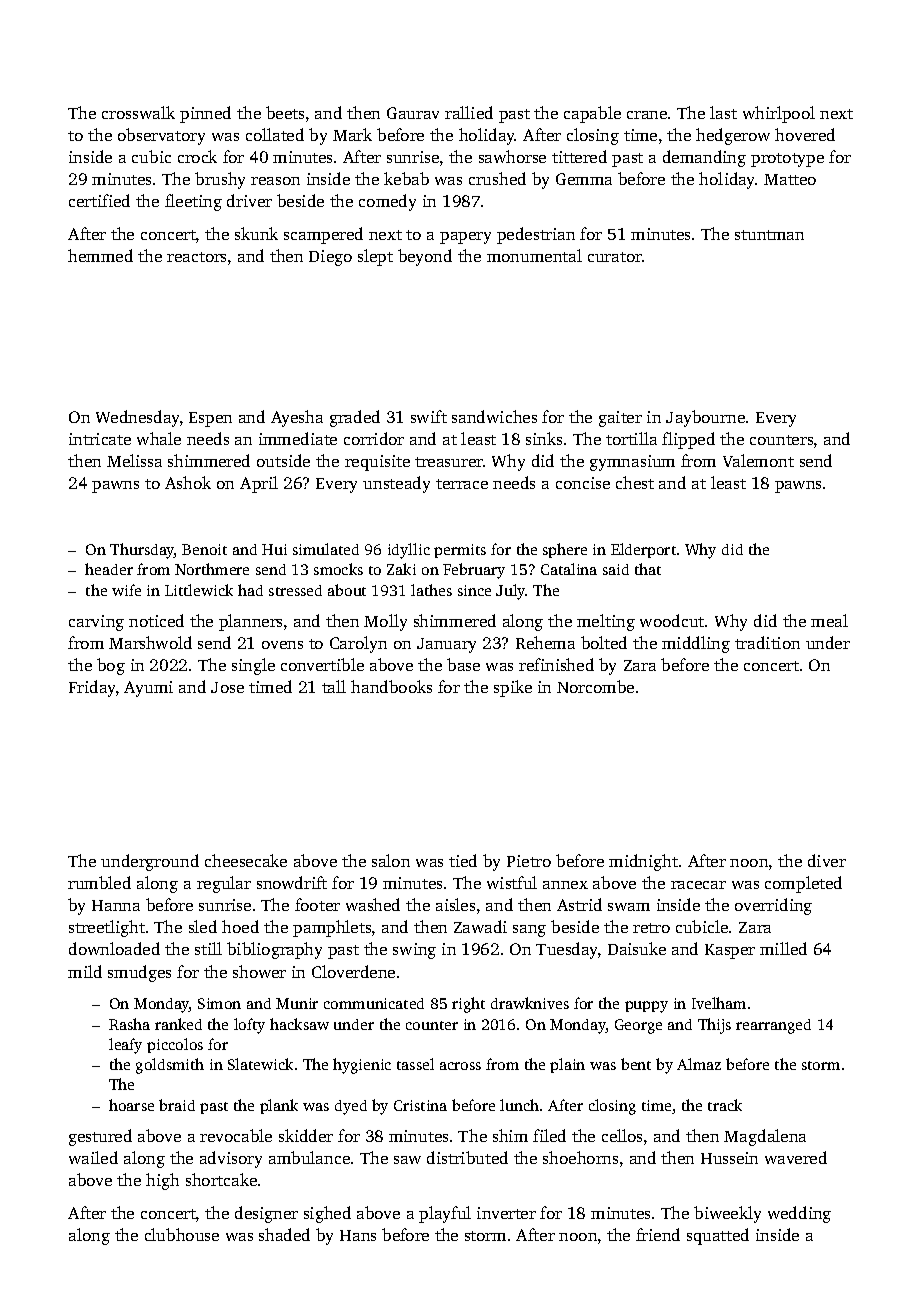 This screenshot has width=924, height=1308. What do you see at coordinates (767, 642) in the screenshot?
I see `tradition` at bounding box center [767, 642].
